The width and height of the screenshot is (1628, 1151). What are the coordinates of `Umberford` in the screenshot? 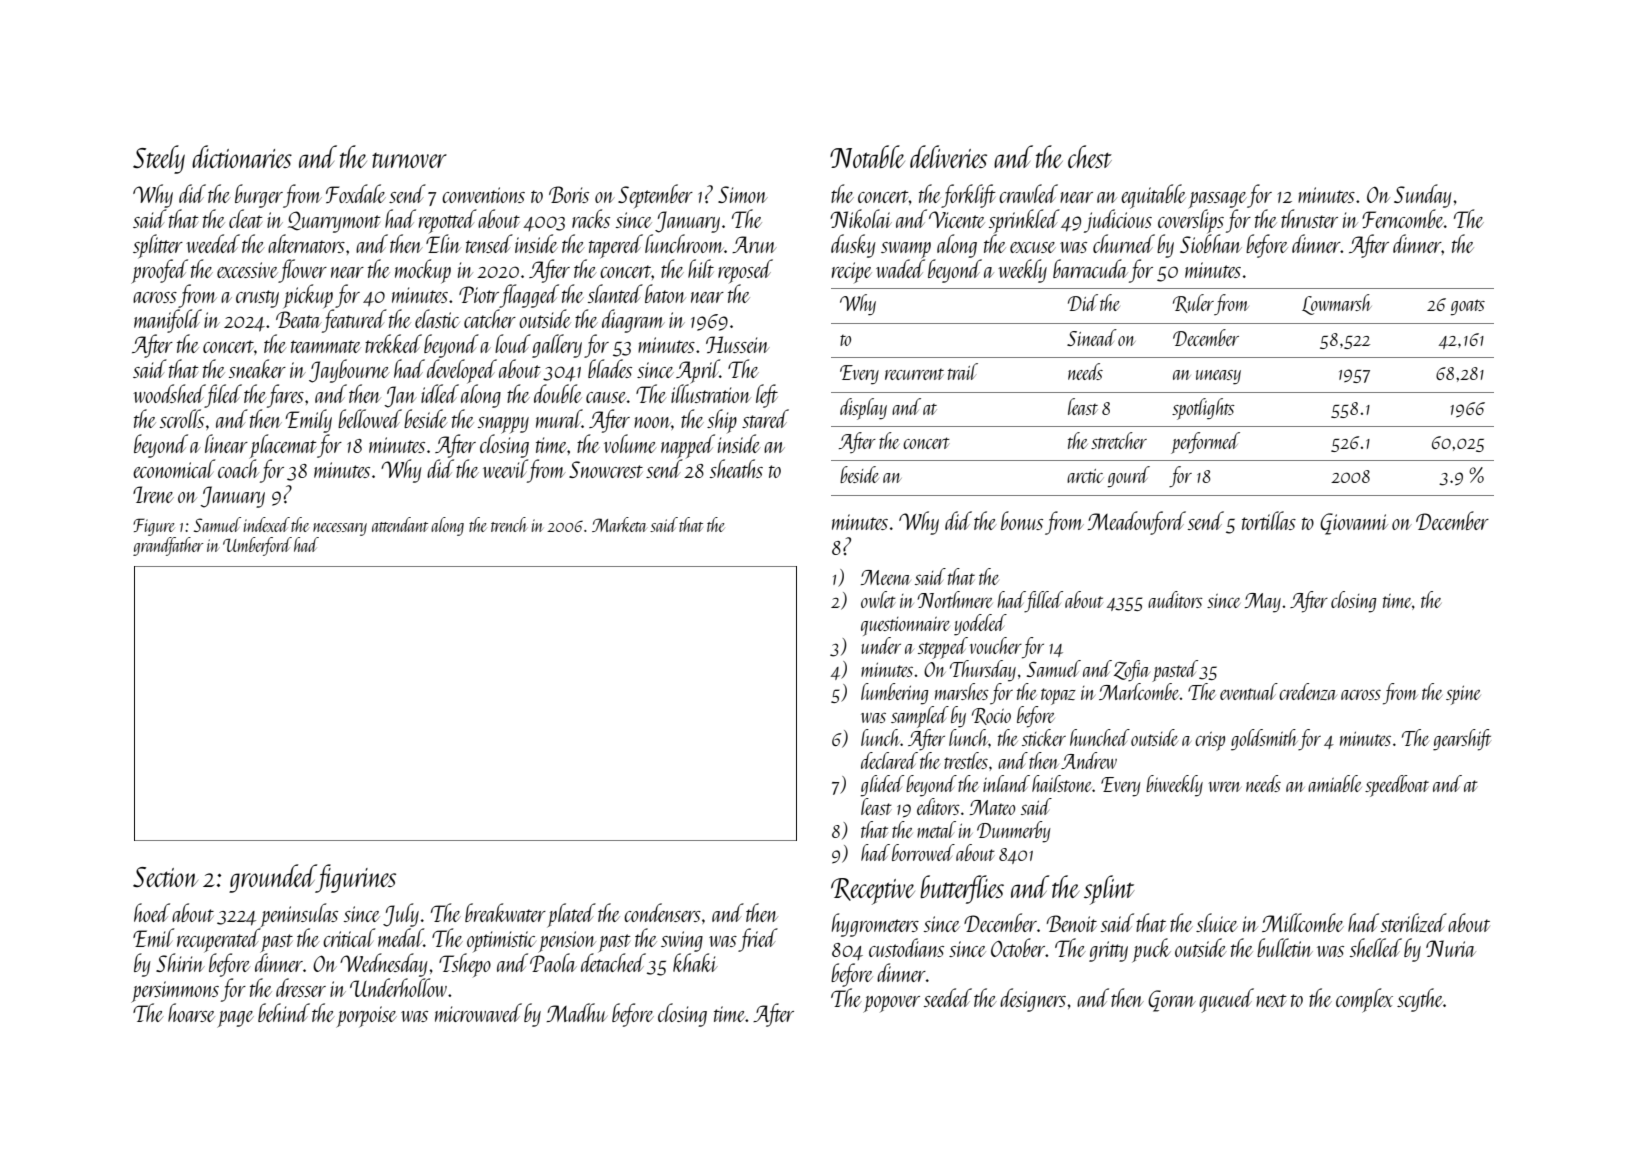 It's located at (257, 546).
